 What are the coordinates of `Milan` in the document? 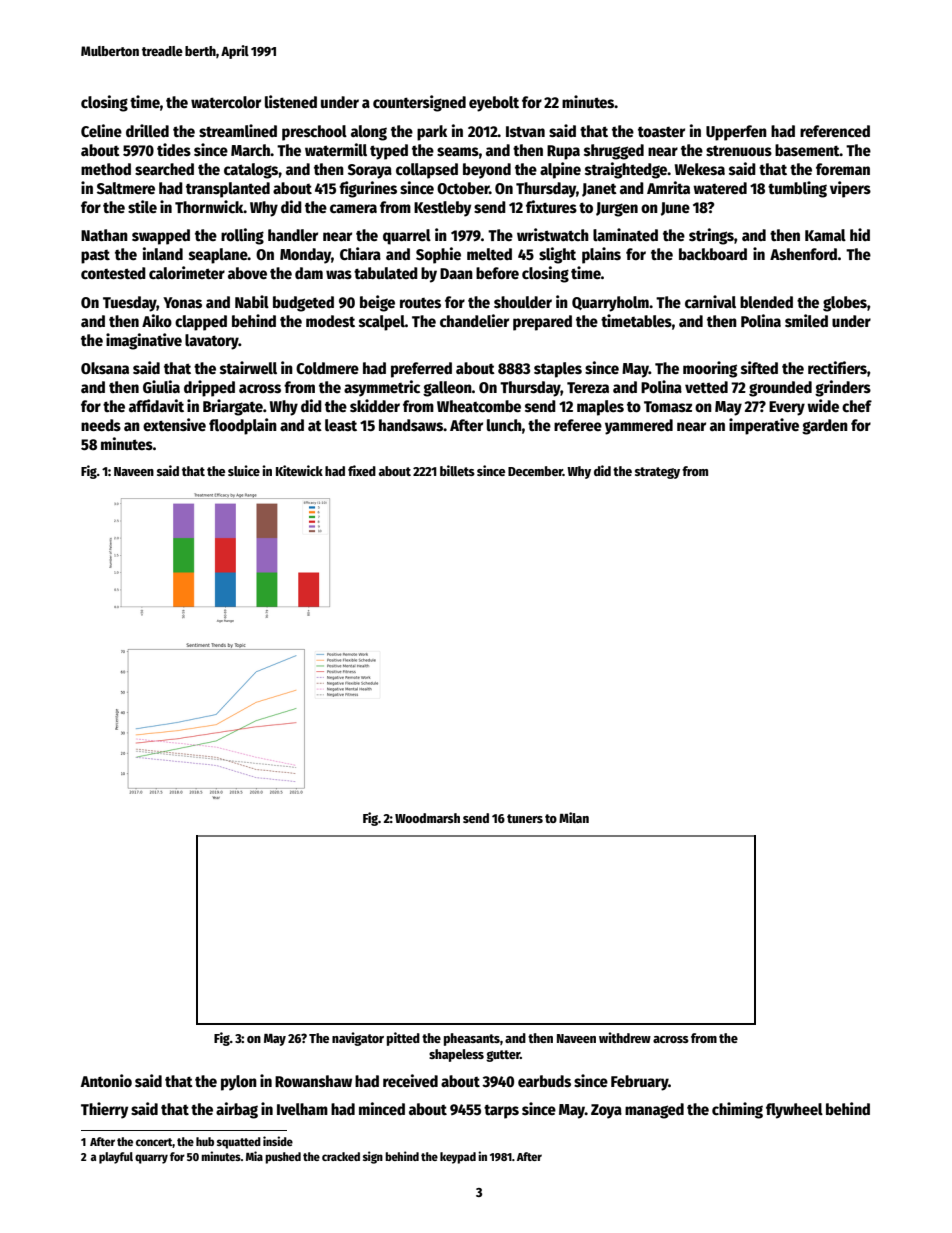 It's located at (574, 817).
